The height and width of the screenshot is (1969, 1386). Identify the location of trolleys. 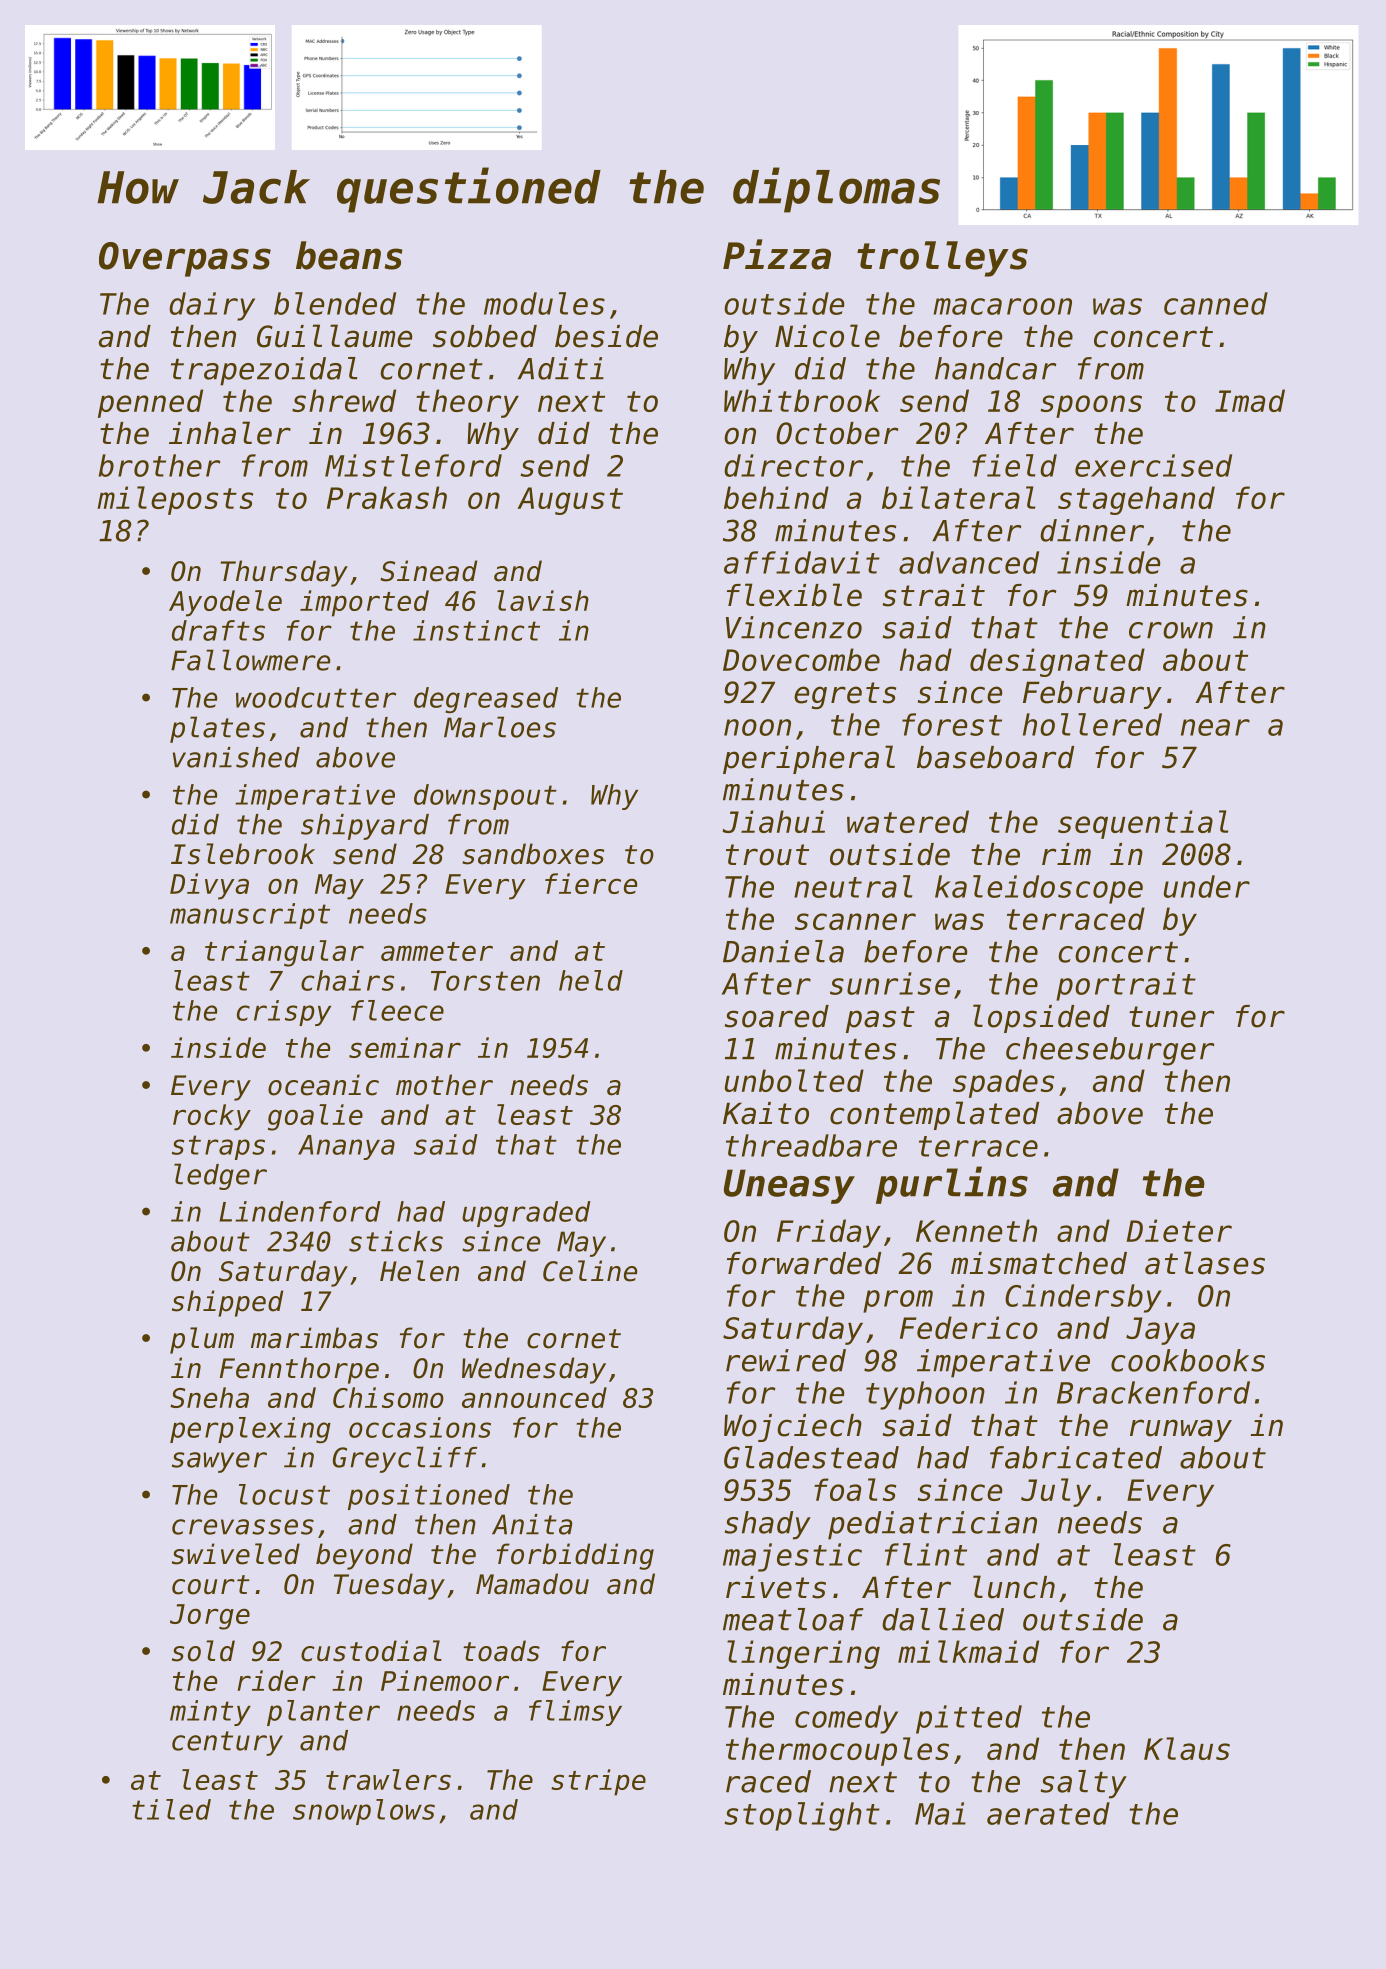
(942, 259).
